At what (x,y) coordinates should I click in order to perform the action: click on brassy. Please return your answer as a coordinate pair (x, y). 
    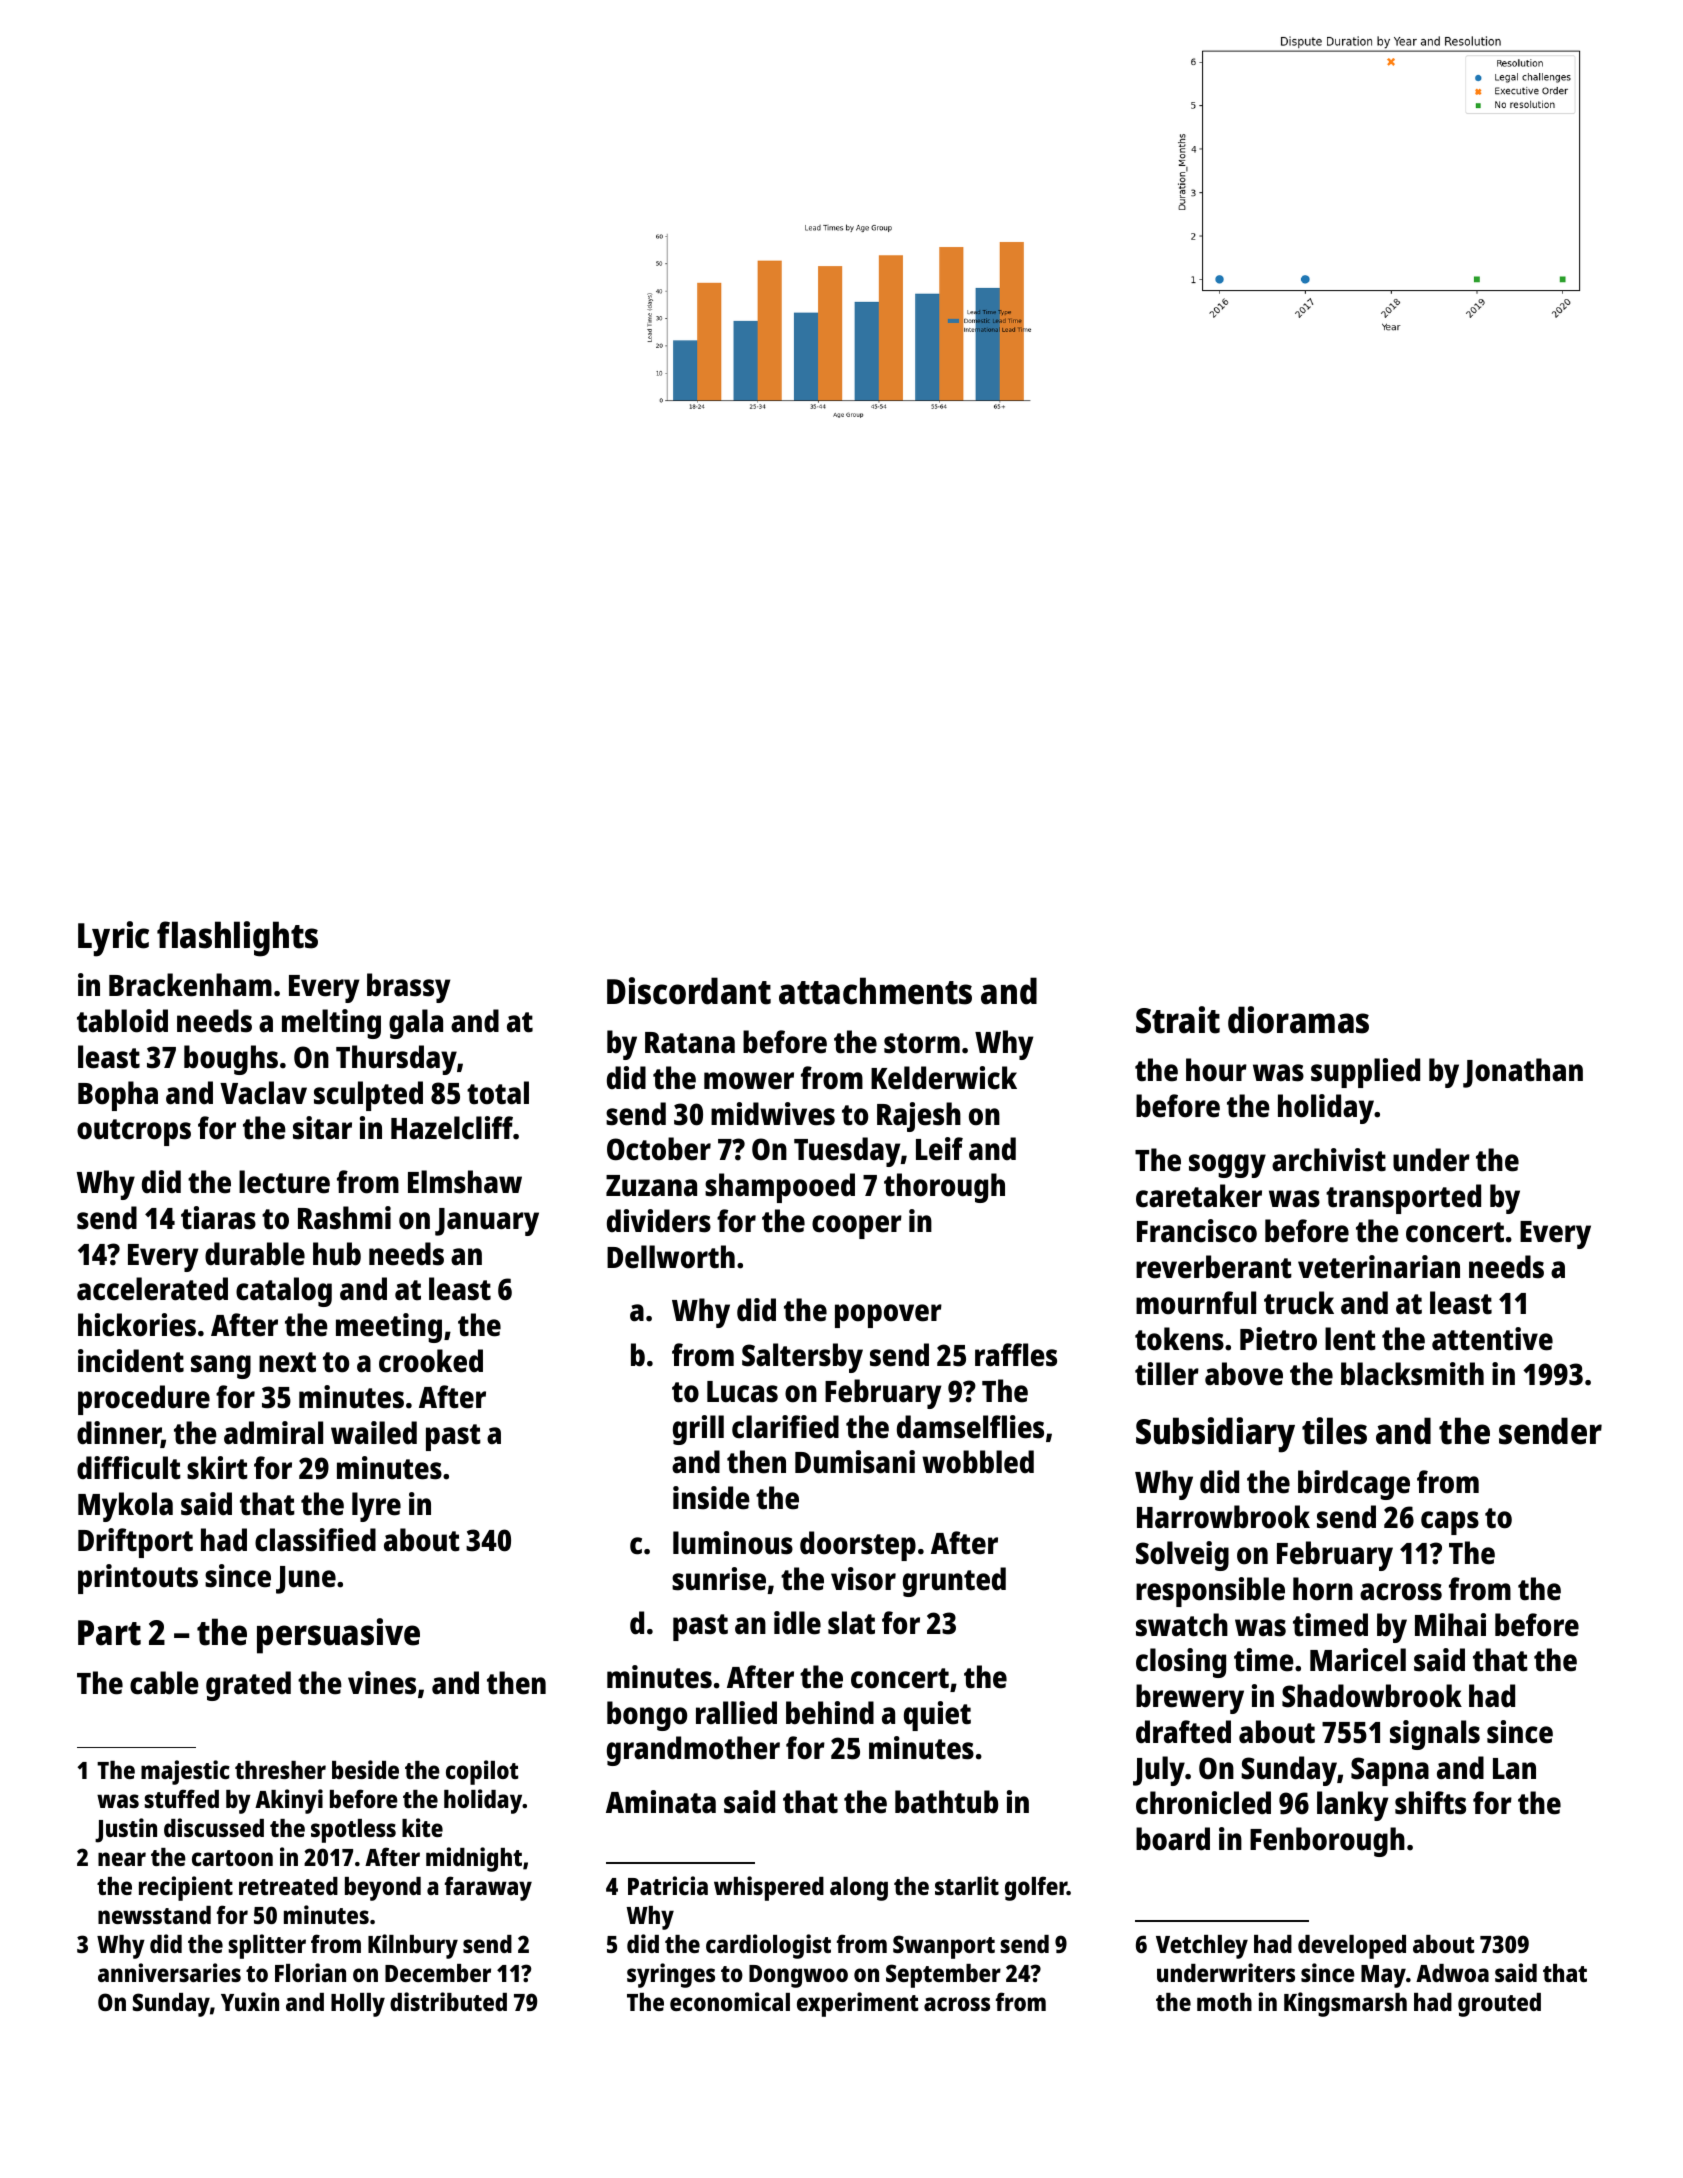
    Looking at the image, I should click on (408, 988).
